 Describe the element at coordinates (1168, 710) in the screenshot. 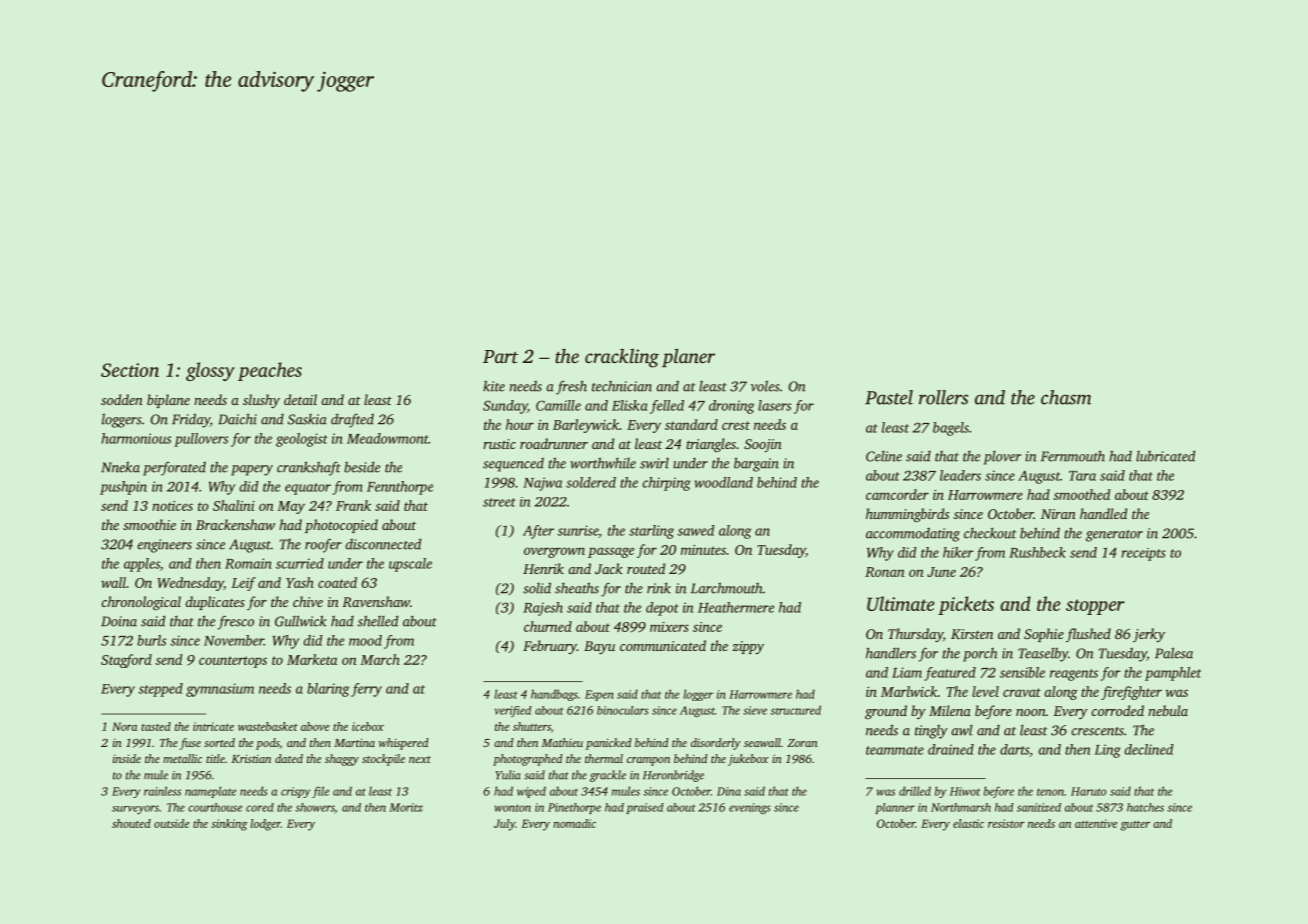

I see `nebula` at that location.
